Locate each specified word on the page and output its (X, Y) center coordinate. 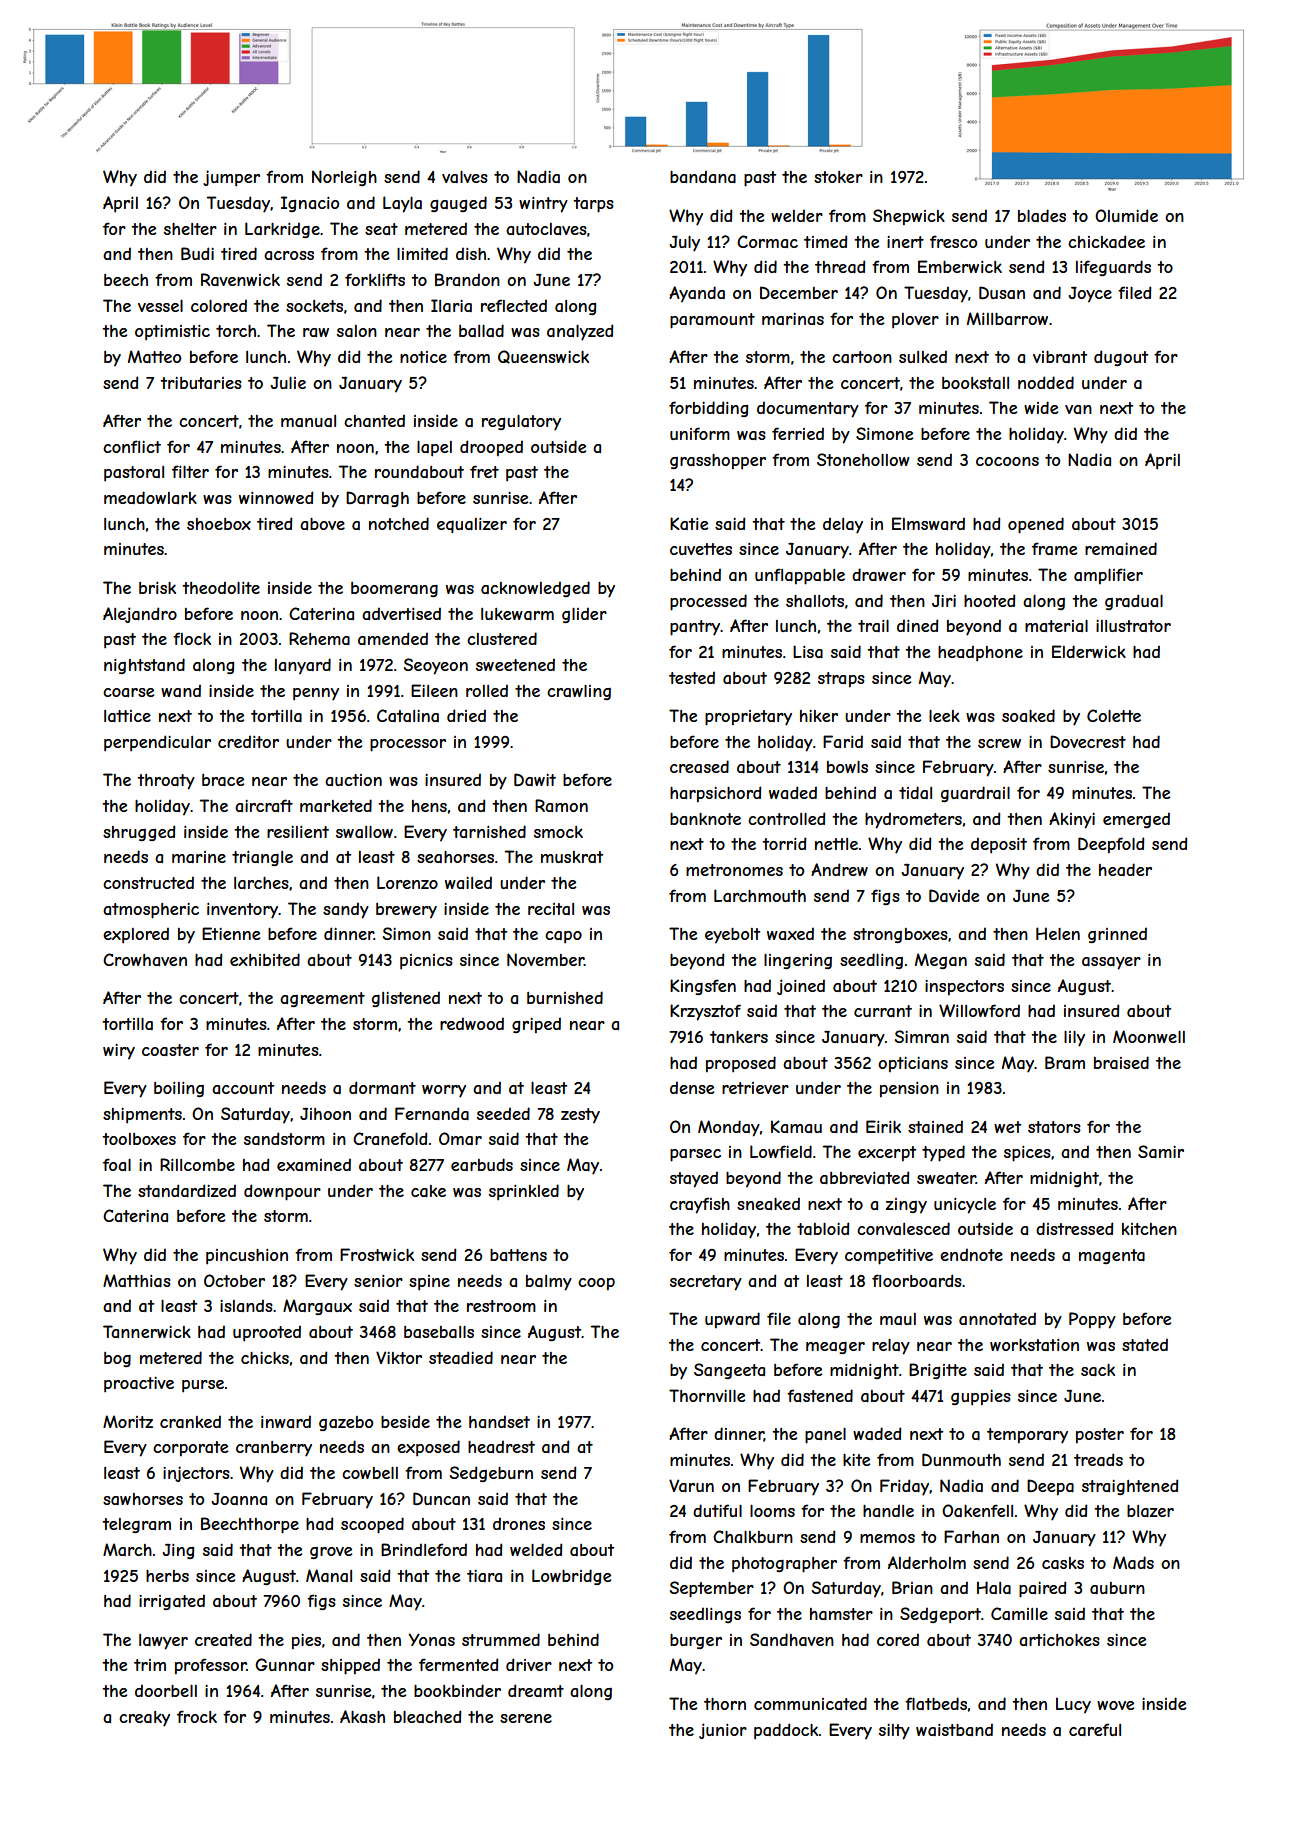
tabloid (823, 1228)
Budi (197, 253)
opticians (913, 1064)
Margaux (317, 1307)
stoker (838, 177)
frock (197, 1716)
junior (723, 1731)
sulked (923, 356)
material (1056, 626)
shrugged (139, 833)
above (322, 524)
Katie (689, 523)
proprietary (748, 718)
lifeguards (1113, 268)
